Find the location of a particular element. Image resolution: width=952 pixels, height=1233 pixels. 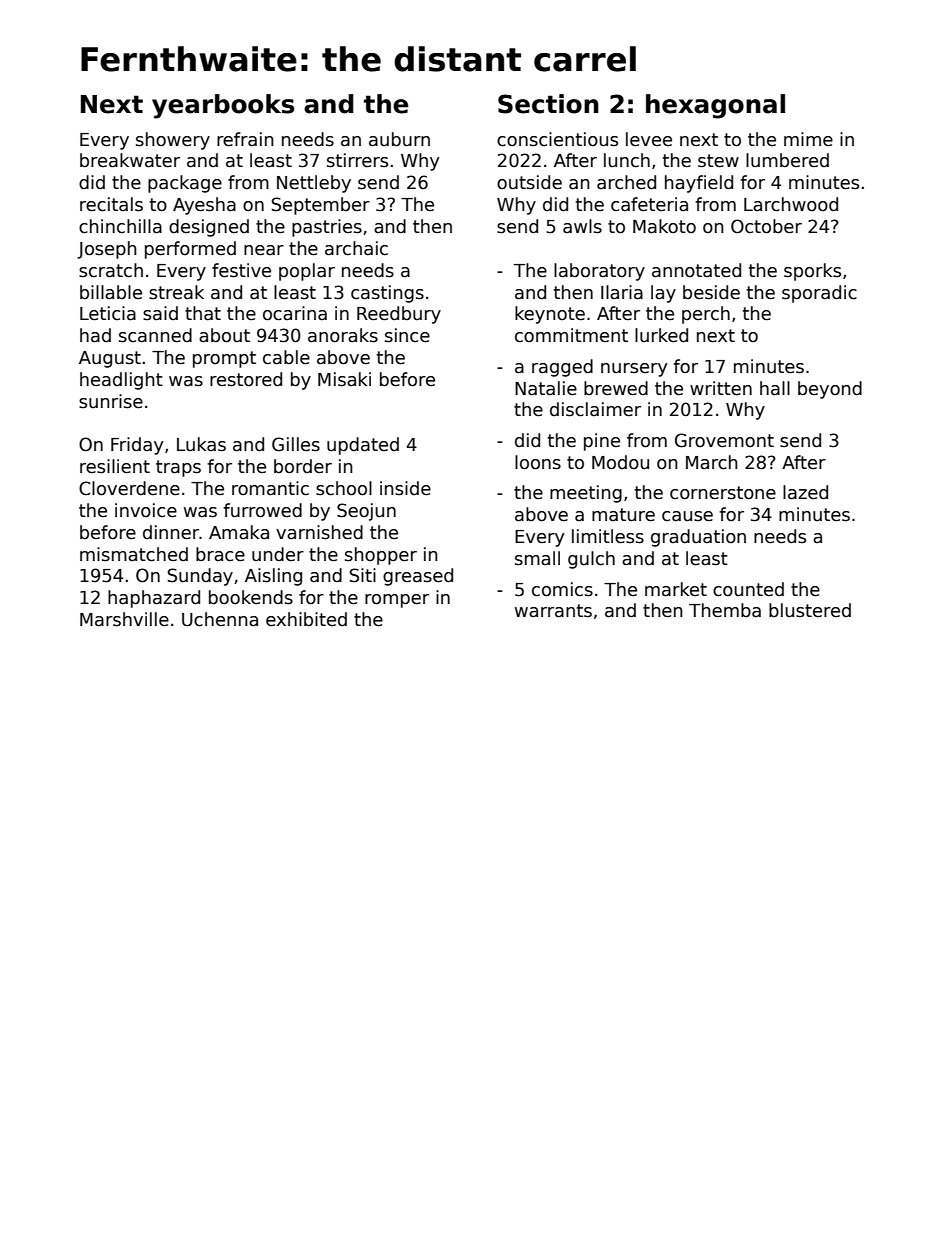

counted is located at coordinates (748, 589).
